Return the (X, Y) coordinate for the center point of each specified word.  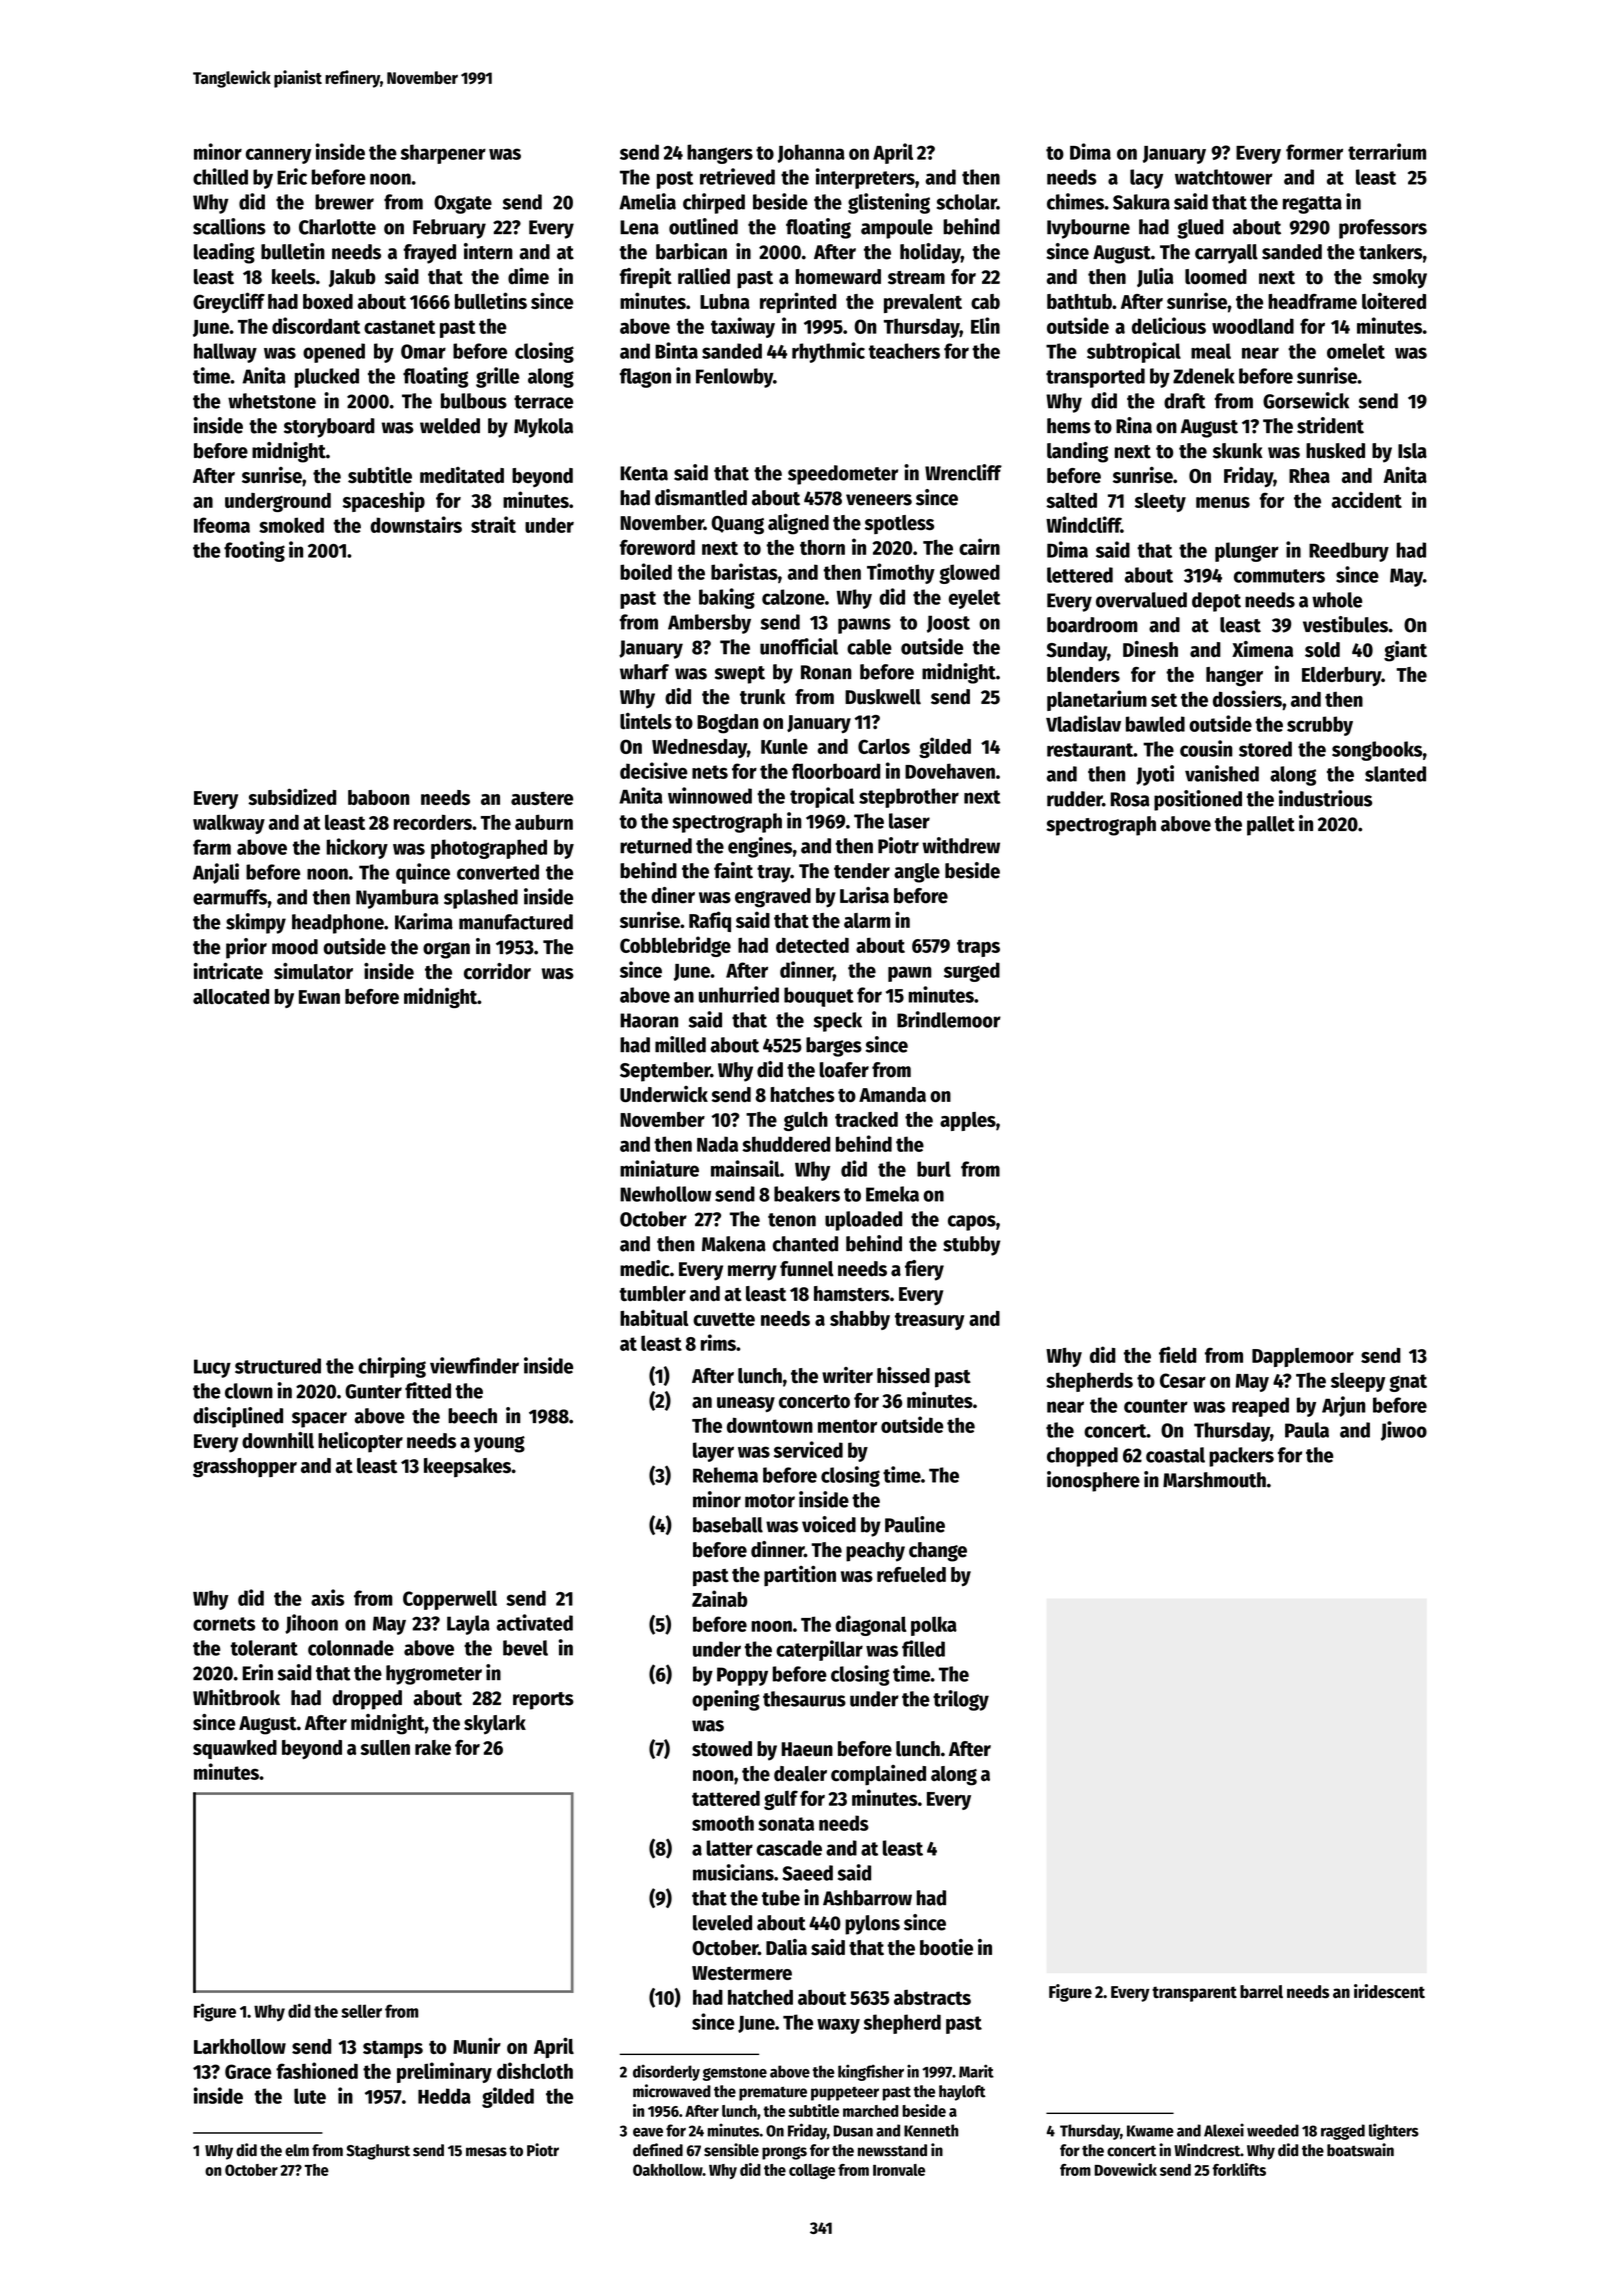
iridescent (1389, 1991)
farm (212, 847)
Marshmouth (1214, 1480)
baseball (728, 1525)
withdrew (961, 845)
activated (534, 1622)
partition (800, 1575)
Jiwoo (1404, 1431)
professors (1383, 229)
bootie (946, 1947)
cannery (278, 156)
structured (278, 1366)
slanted (1395, 774)
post (675, 180)
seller (361, 2011)
